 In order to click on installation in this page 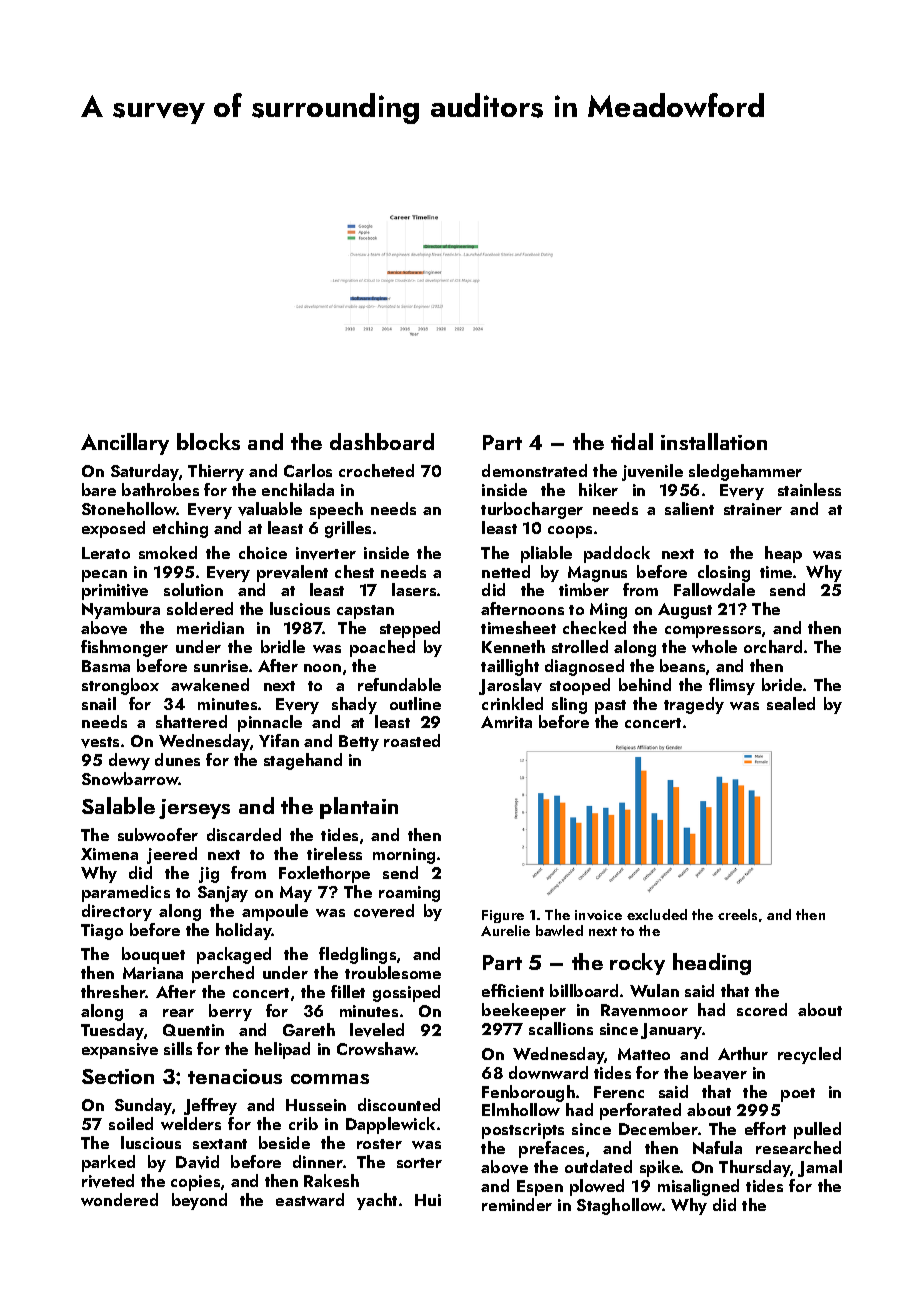, I will do `click(714, 441)`.
